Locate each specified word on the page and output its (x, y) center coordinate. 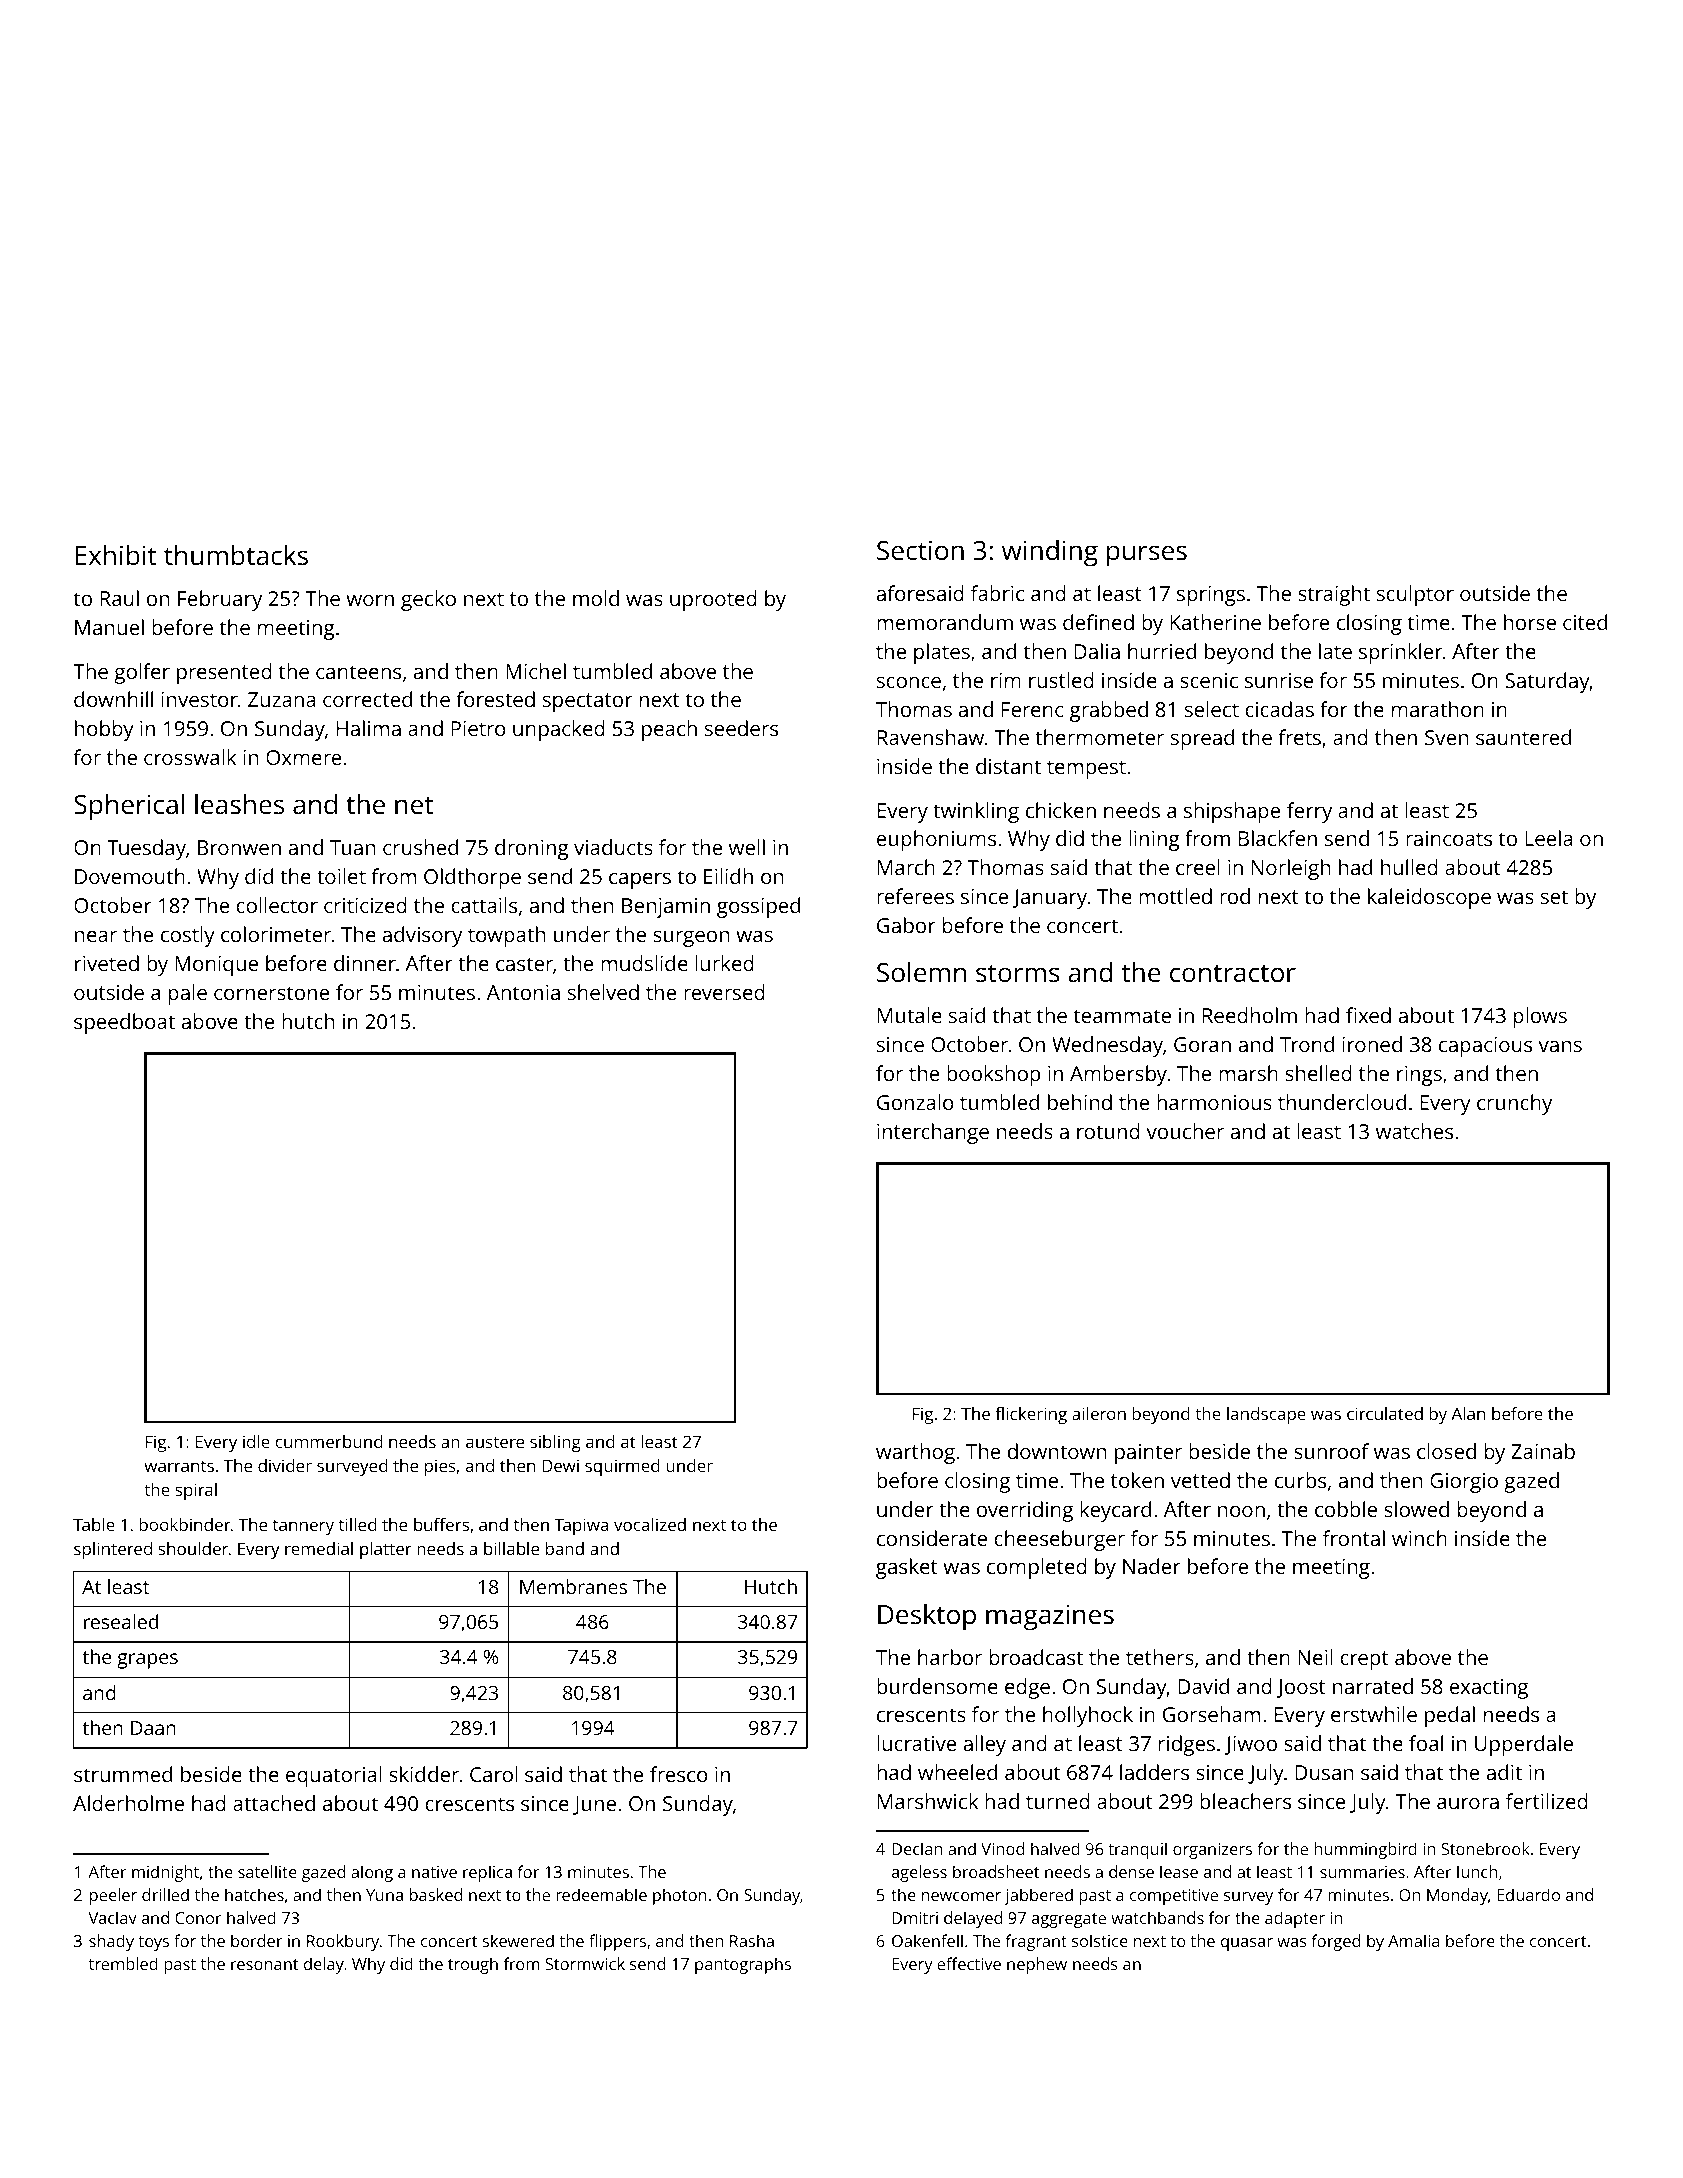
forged (1335, 1942)
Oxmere (303, 757)
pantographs (743, 1965)
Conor (198, 1918)
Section (920, 550)
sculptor (1415, 595)
